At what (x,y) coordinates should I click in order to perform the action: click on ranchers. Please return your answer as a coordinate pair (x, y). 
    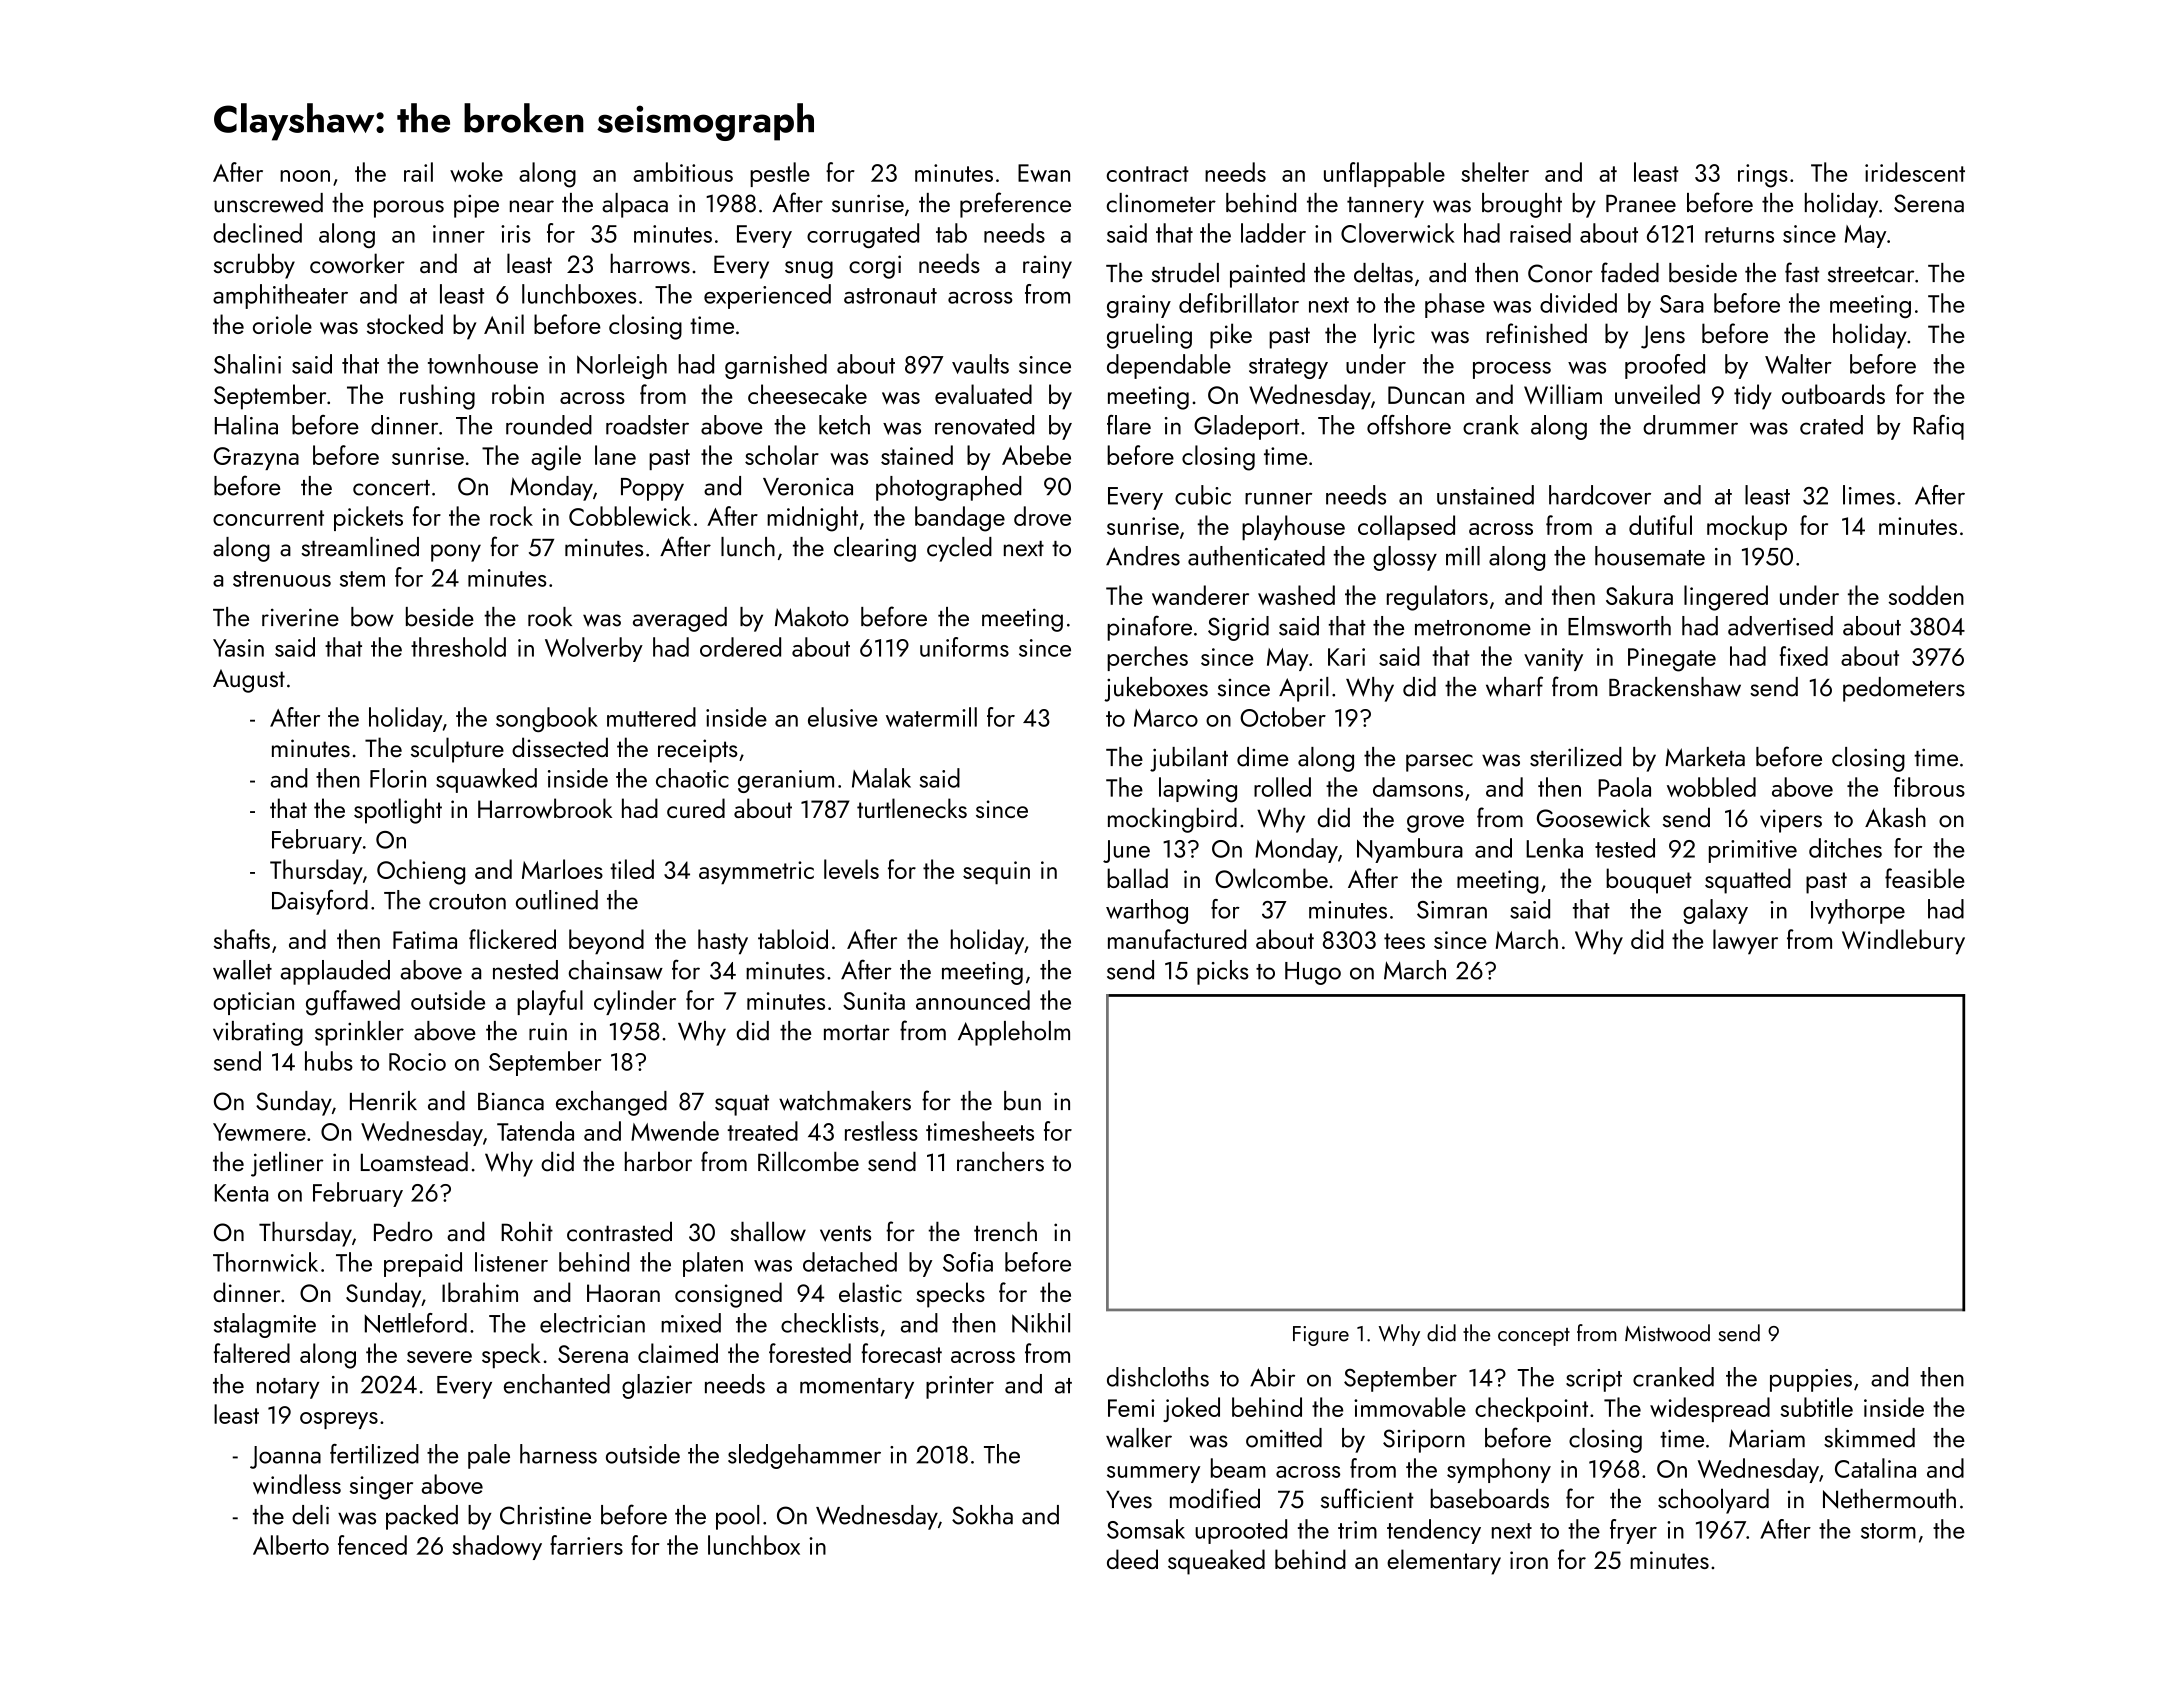
    Looking at the image, I should click on (1000, 1162).
